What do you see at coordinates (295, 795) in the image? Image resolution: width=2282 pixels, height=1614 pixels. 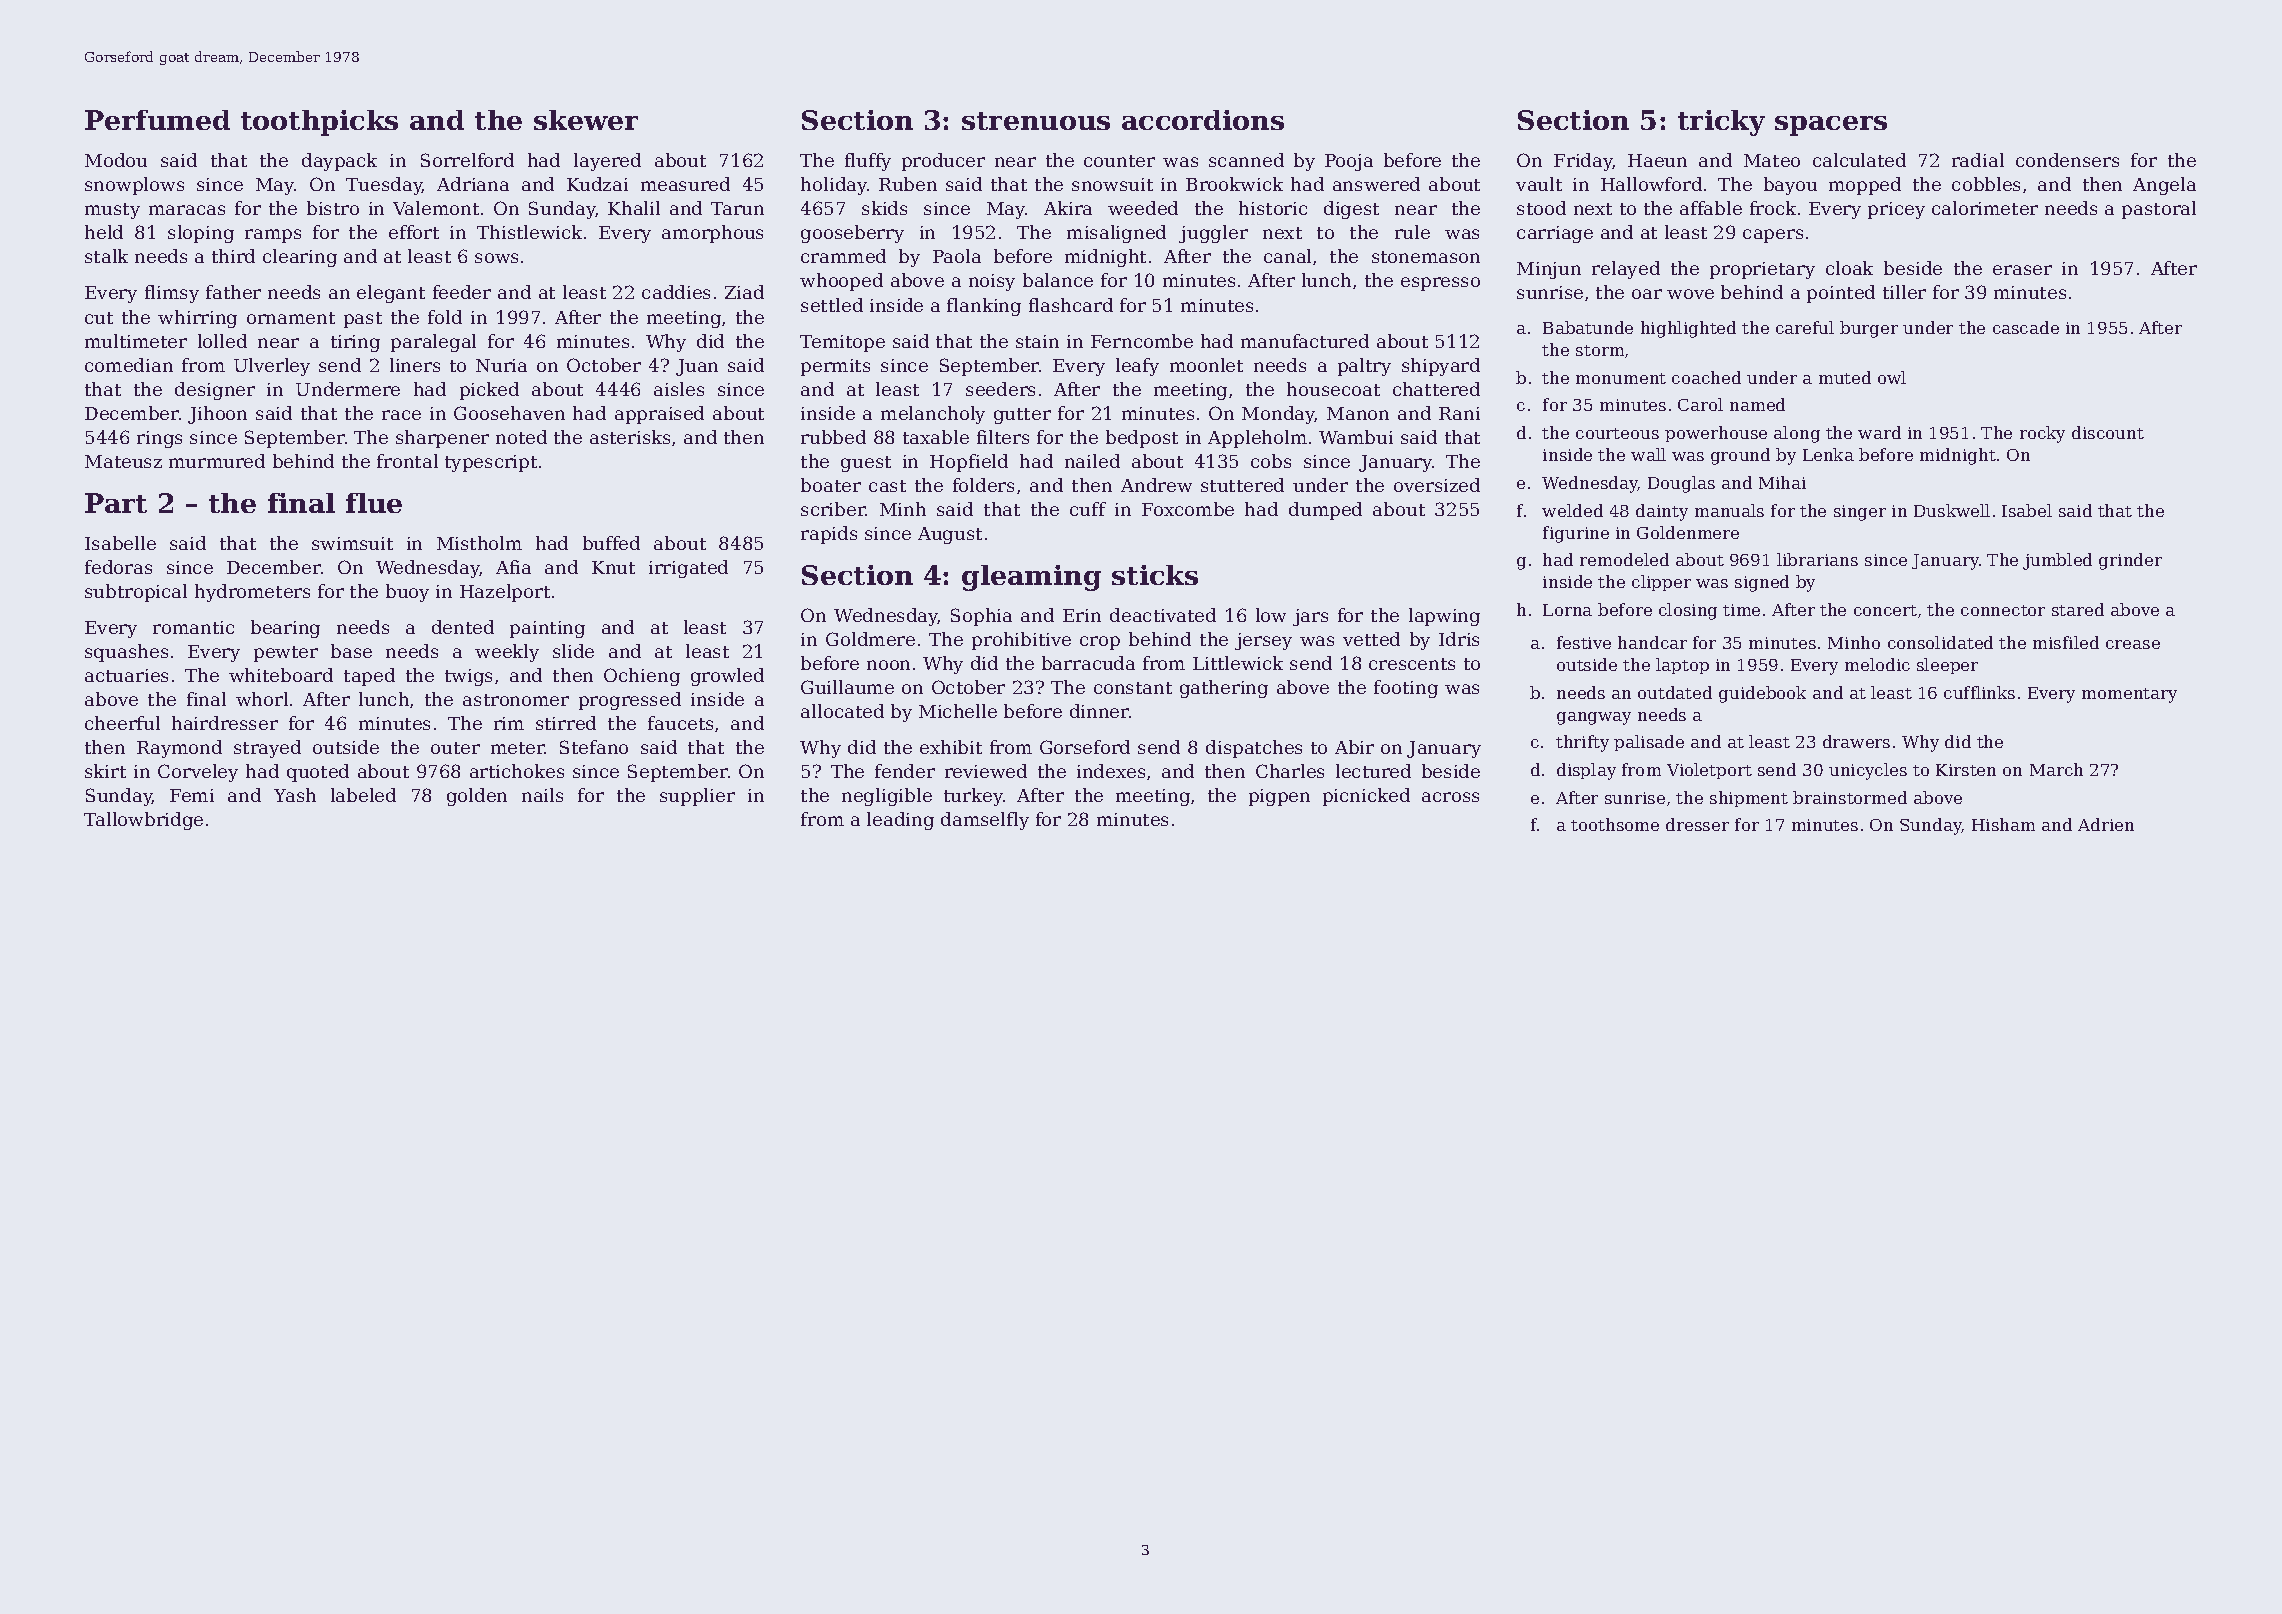 I see `Yash` at bounding box center [295, 795].
